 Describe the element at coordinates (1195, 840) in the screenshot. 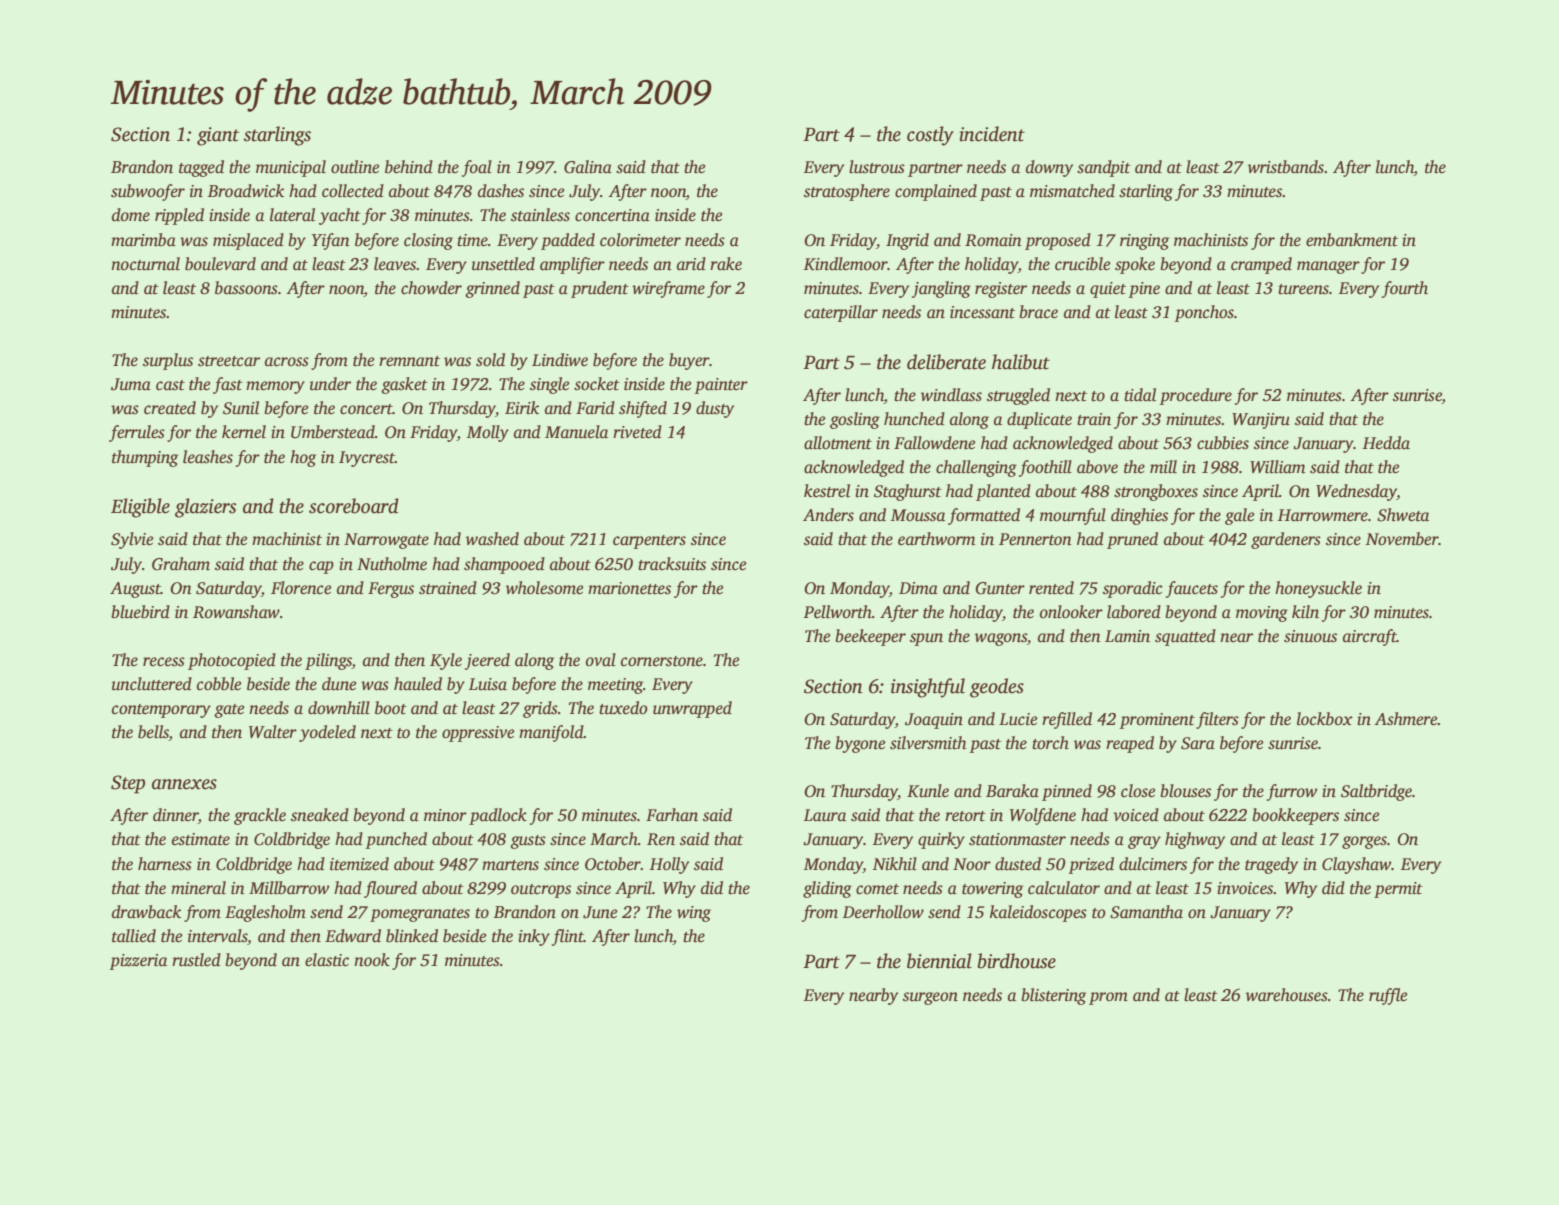

I see `highway` at that location.
